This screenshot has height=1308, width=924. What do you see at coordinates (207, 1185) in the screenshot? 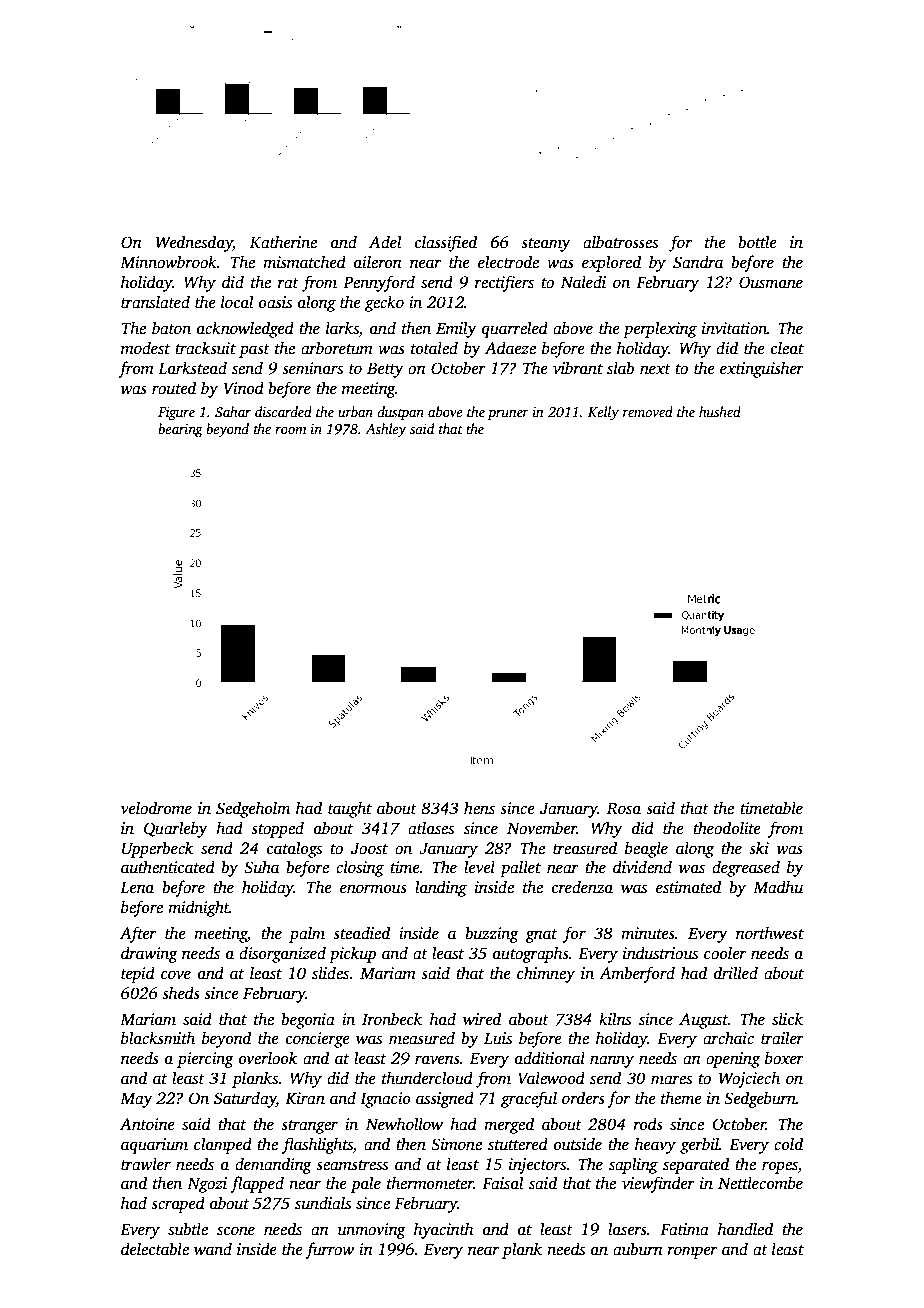
I see `Ngozi` at bounding box center [207, 1185].
